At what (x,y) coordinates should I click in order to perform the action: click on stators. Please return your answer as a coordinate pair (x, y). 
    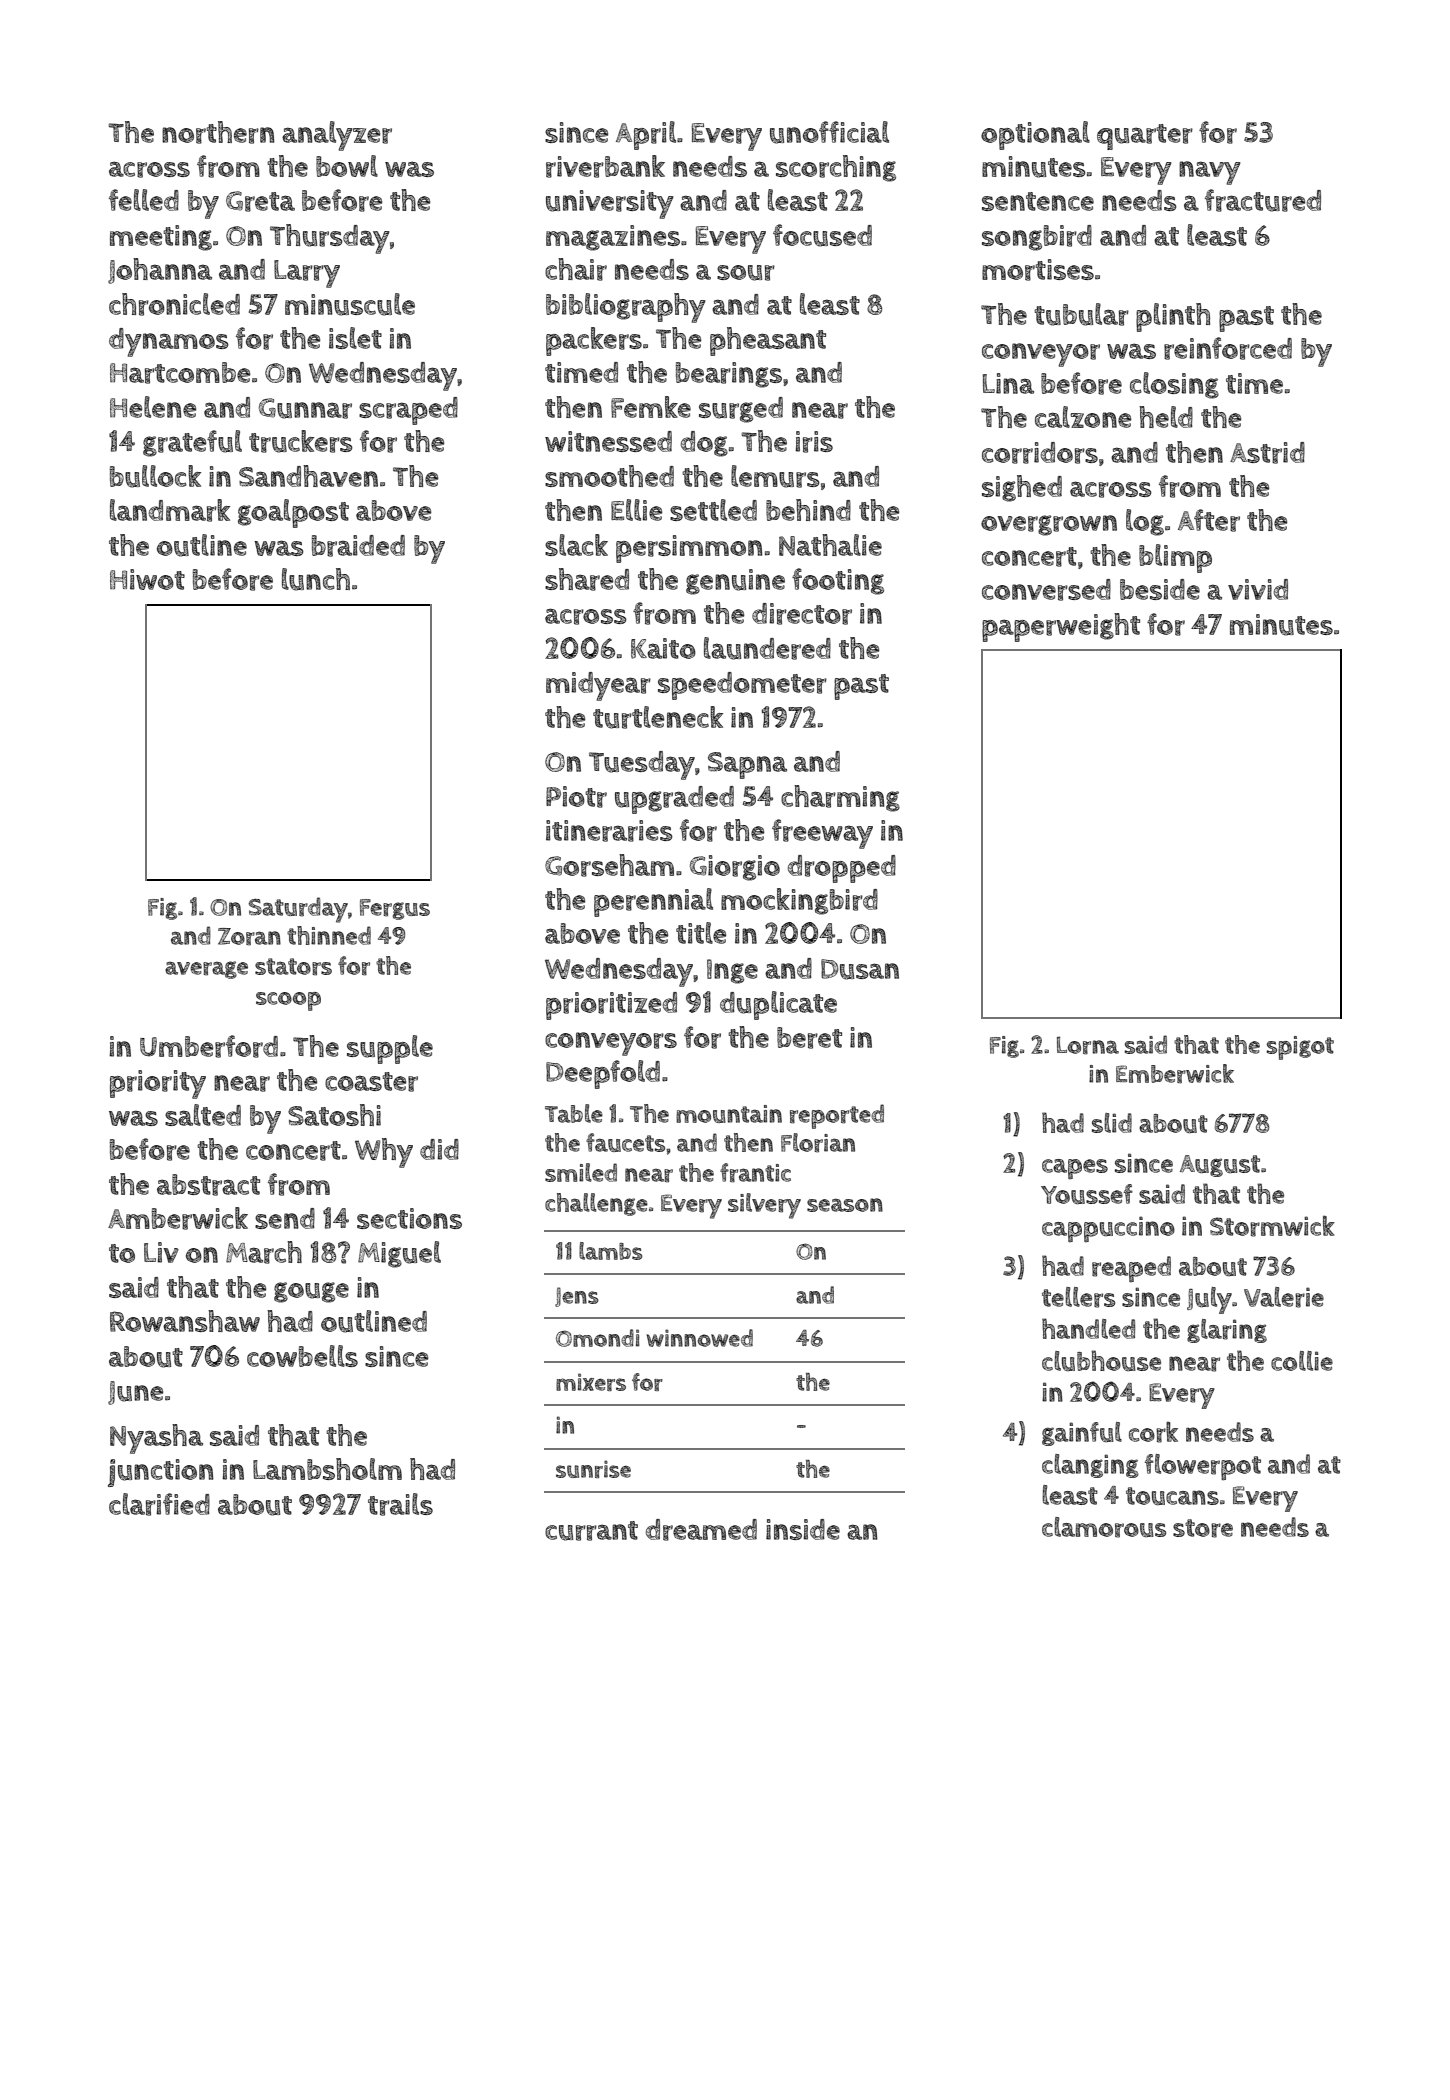
    Looking at the image, I should click on (293, 967).
